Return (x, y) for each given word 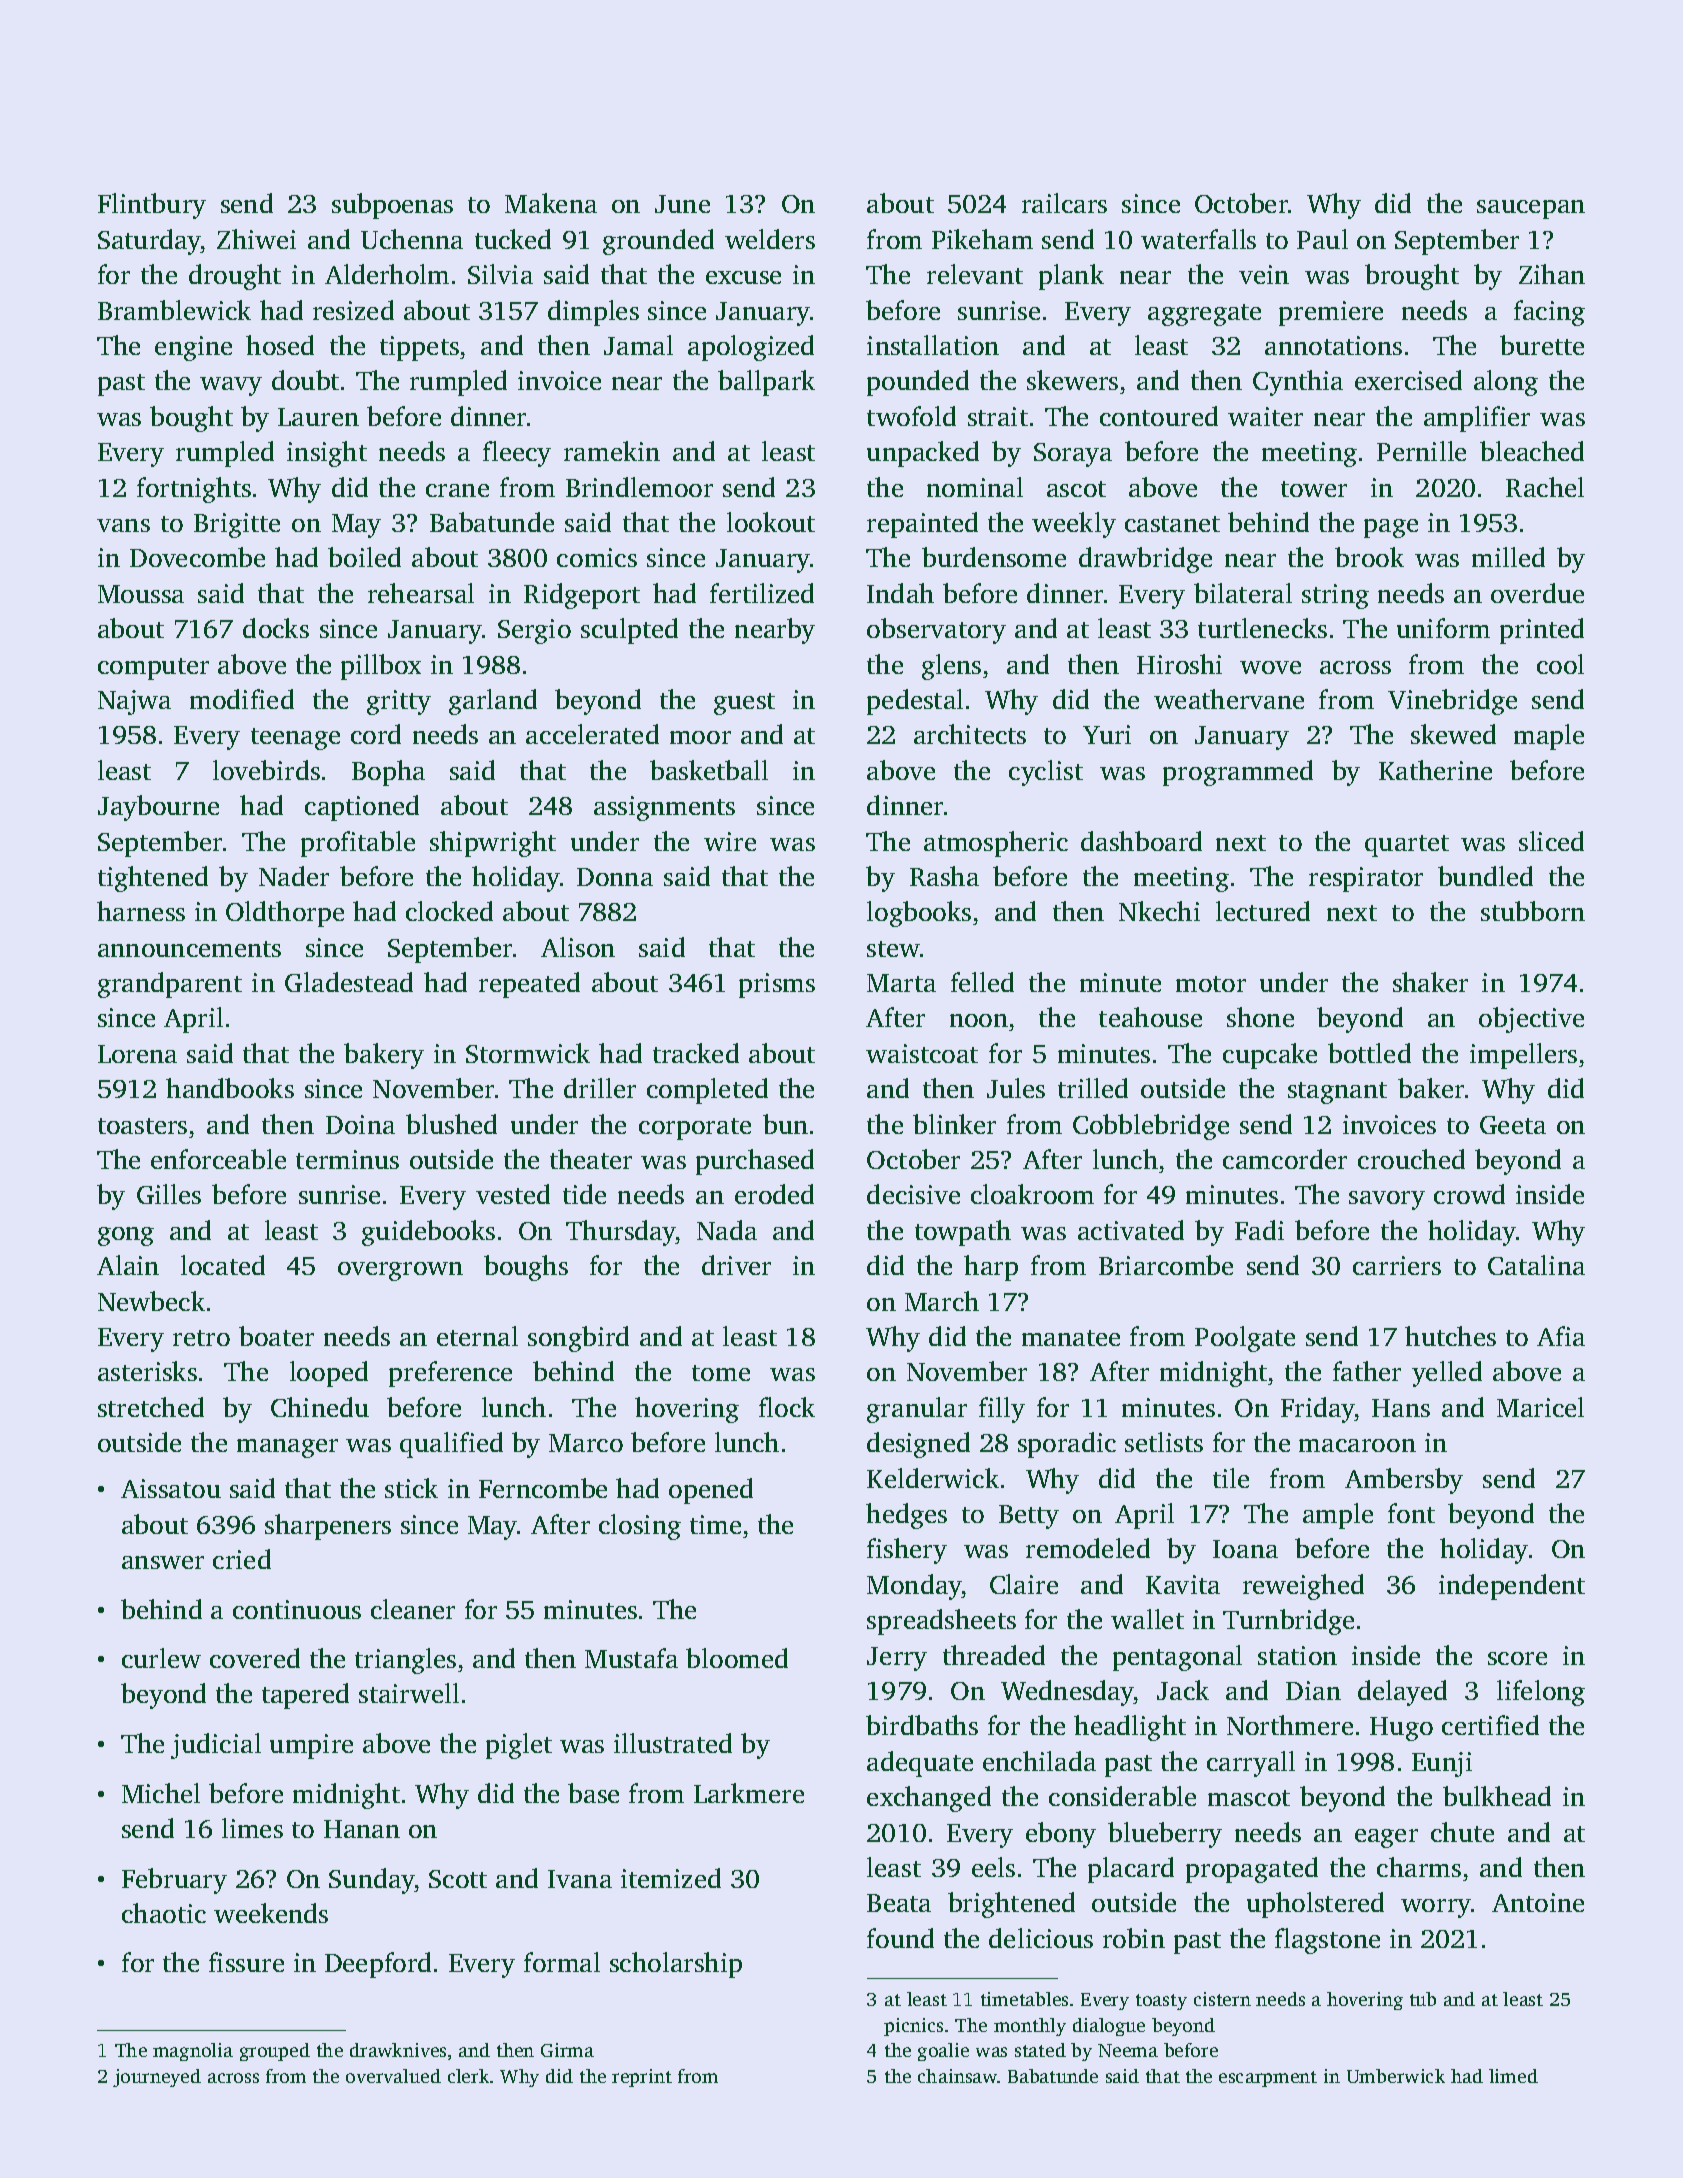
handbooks (230, 1088)
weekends (271, 1913)
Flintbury (152, 206)
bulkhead (1497, 1796)
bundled (1485, 876)
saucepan (1531, 209)
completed (707, 1091)
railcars (1064, 203)
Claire (1024, 1584)
